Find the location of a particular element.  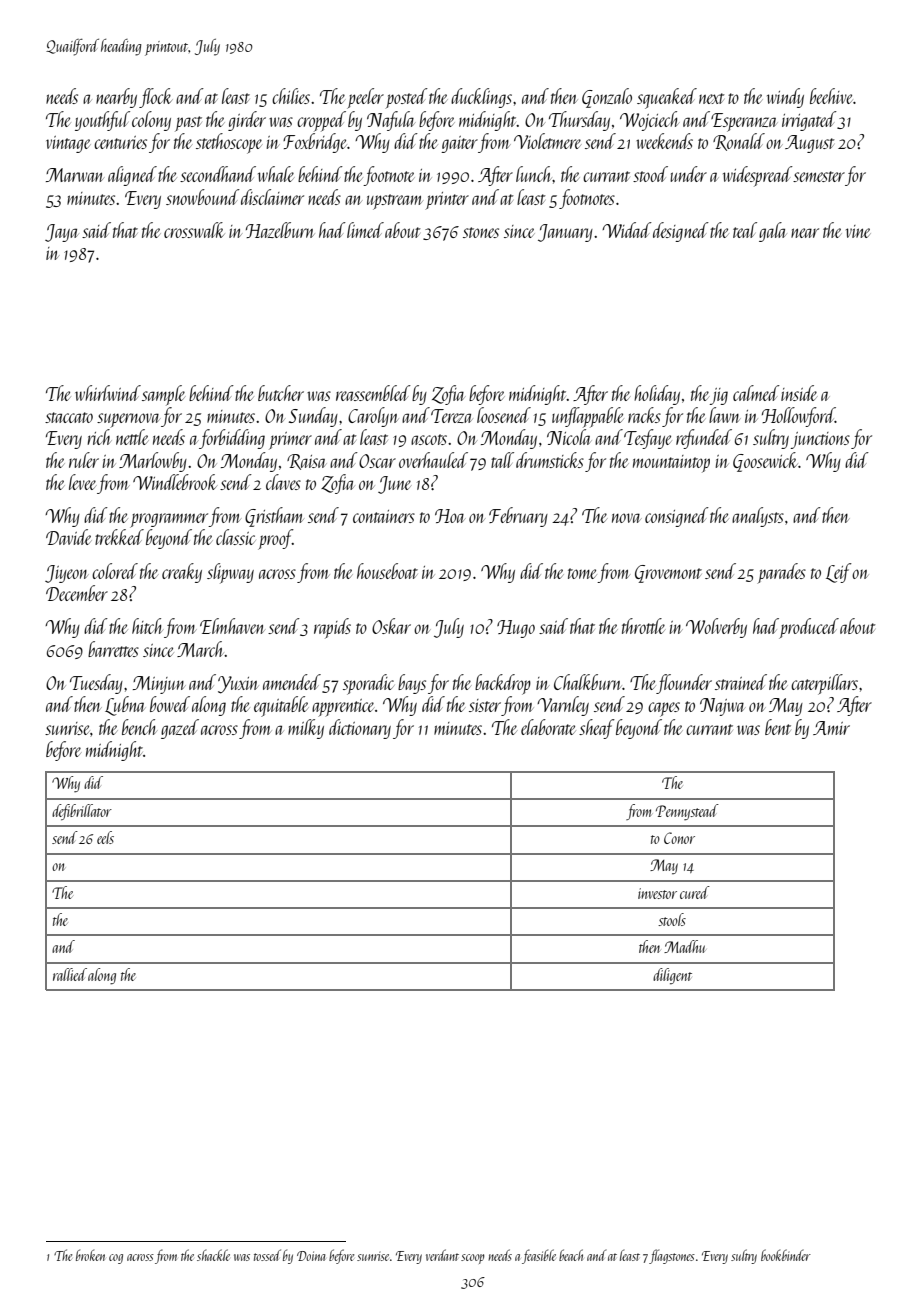

rallied is located at coordinates (70, 974).
